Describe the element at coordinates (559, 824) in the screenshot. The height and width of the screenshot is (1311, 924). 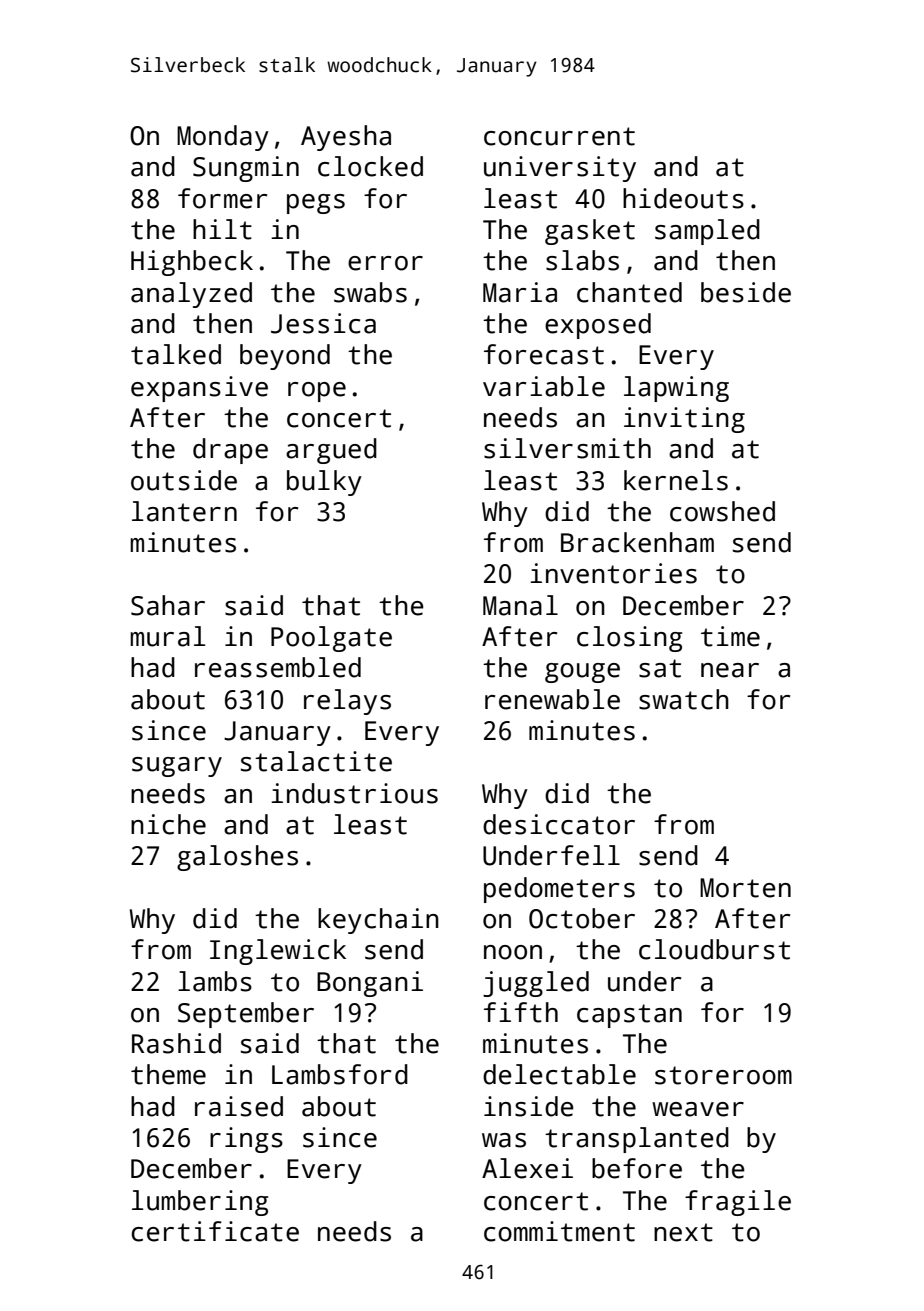
I see `desiccator` at that location.
